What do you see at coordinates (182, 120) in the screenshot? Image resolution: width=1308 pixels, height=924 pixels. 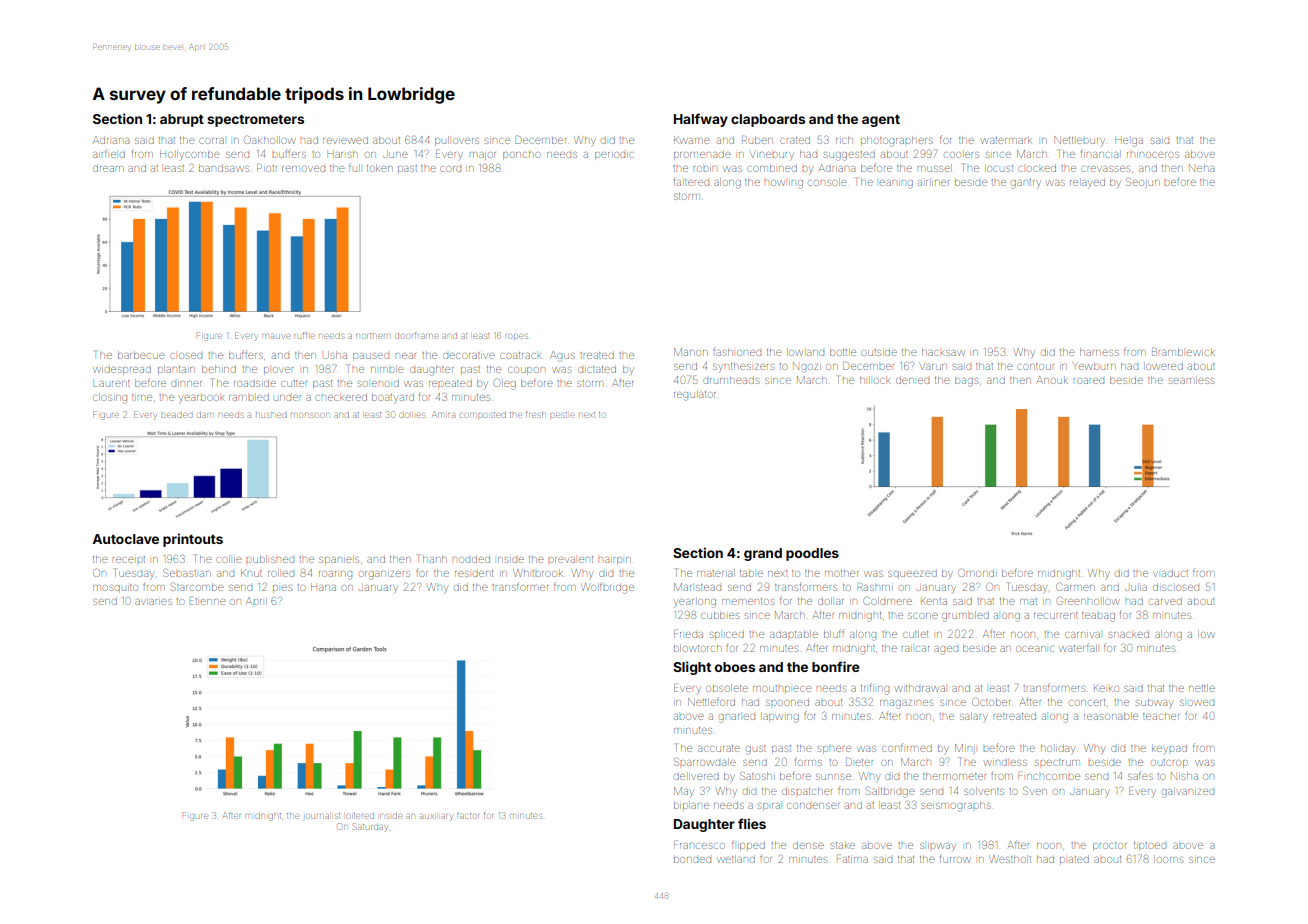 I see `abrupt` at bounding box center [182, 120].
